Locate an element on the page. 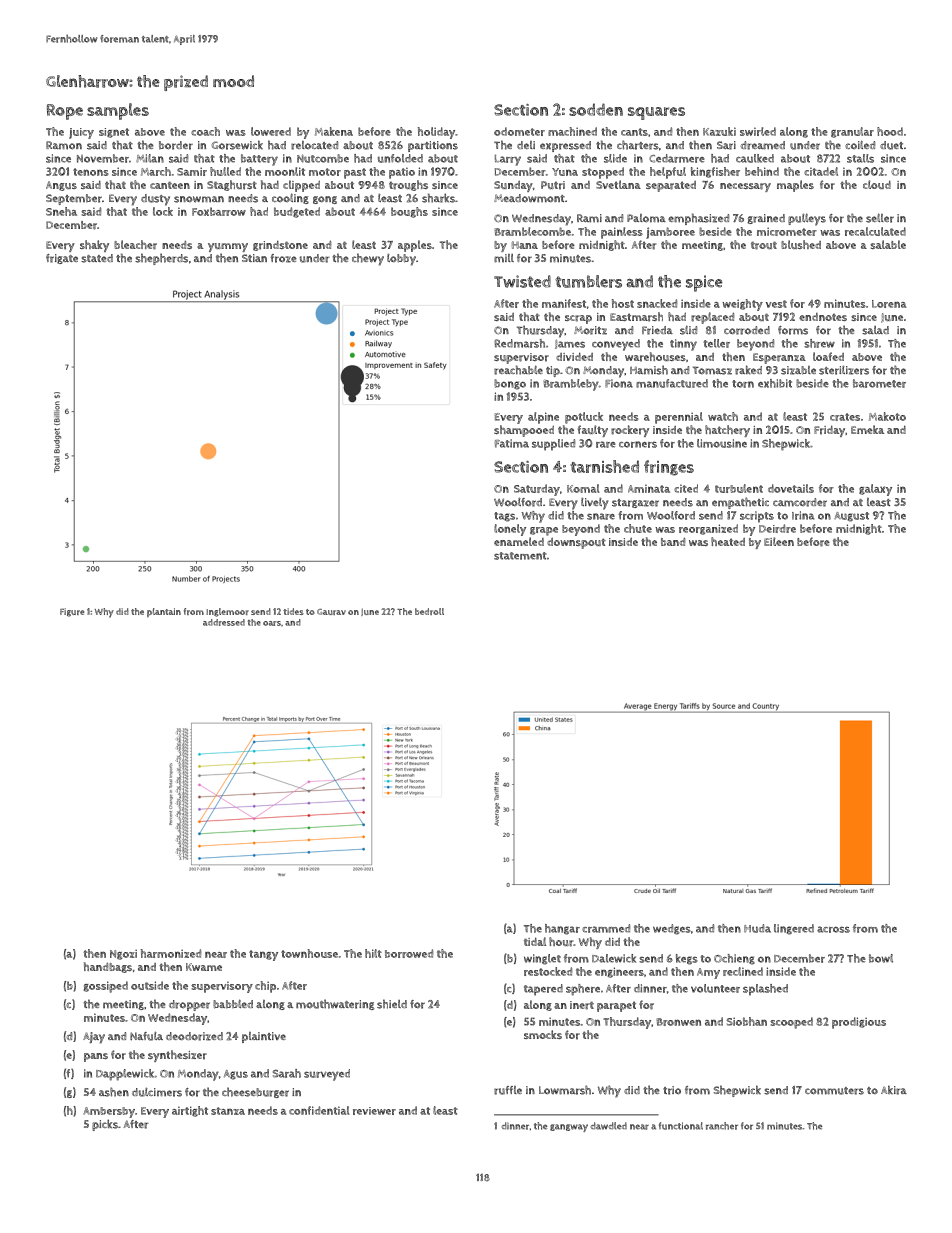 The height and width of the image is (1233, 952). addressed is located at coordinates (224, 622).
